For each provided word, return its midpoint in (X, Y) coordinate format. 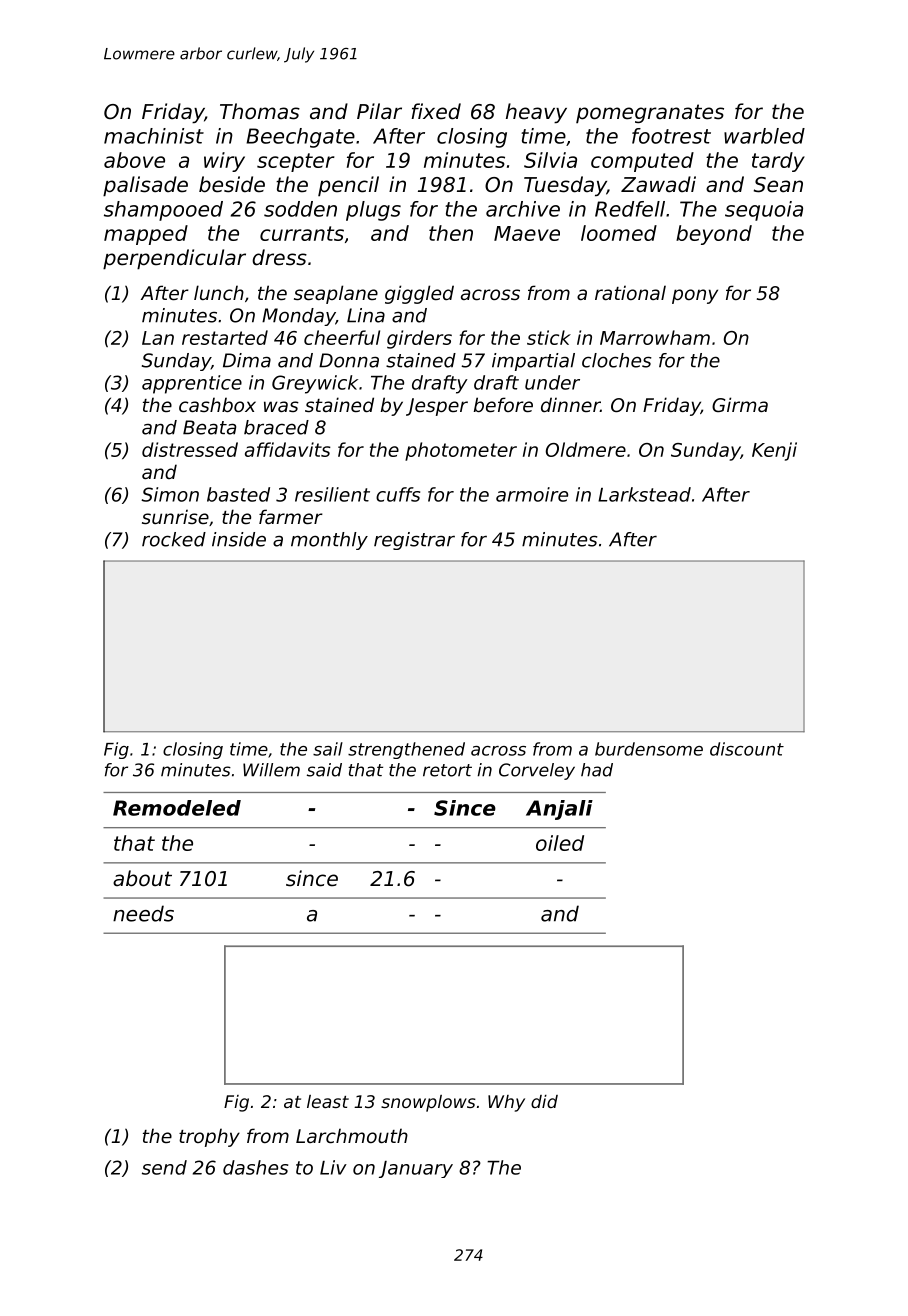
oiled (560, 843)
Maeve (527, 233)
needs (143, 913)
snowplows (428, 1103)
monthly (329, 541)
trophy (209, 1137)
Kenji (774, 451)
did (544, 1101)
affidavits (288, 449)
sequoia (764, 211)
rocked (174, 539)
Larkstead (644, 494)
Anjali (559, 810)
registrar (414, 541)
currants (302, 233)
